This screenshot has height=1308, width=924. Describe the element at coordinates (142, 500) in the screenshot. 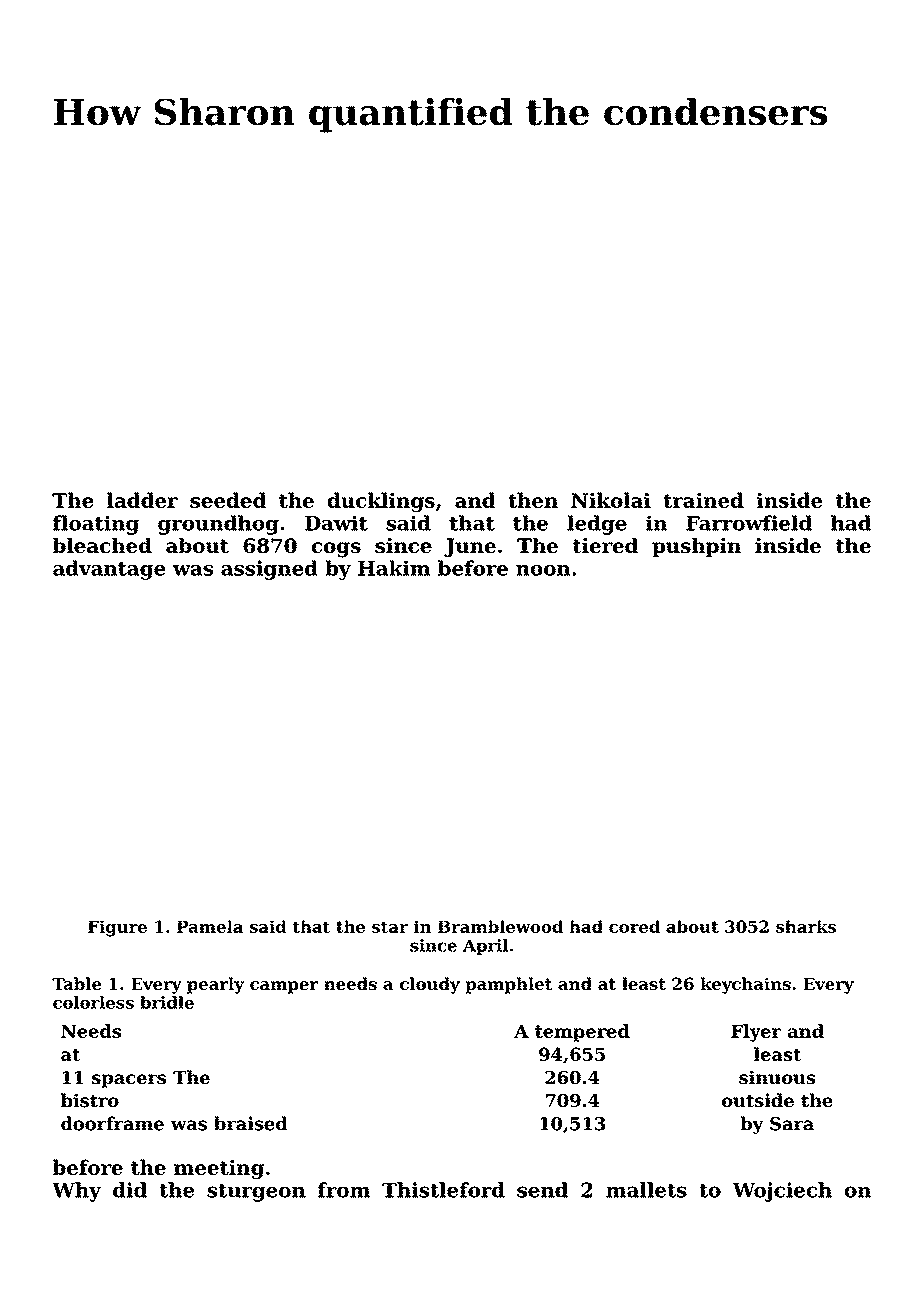

I see `ladder` at that location.
